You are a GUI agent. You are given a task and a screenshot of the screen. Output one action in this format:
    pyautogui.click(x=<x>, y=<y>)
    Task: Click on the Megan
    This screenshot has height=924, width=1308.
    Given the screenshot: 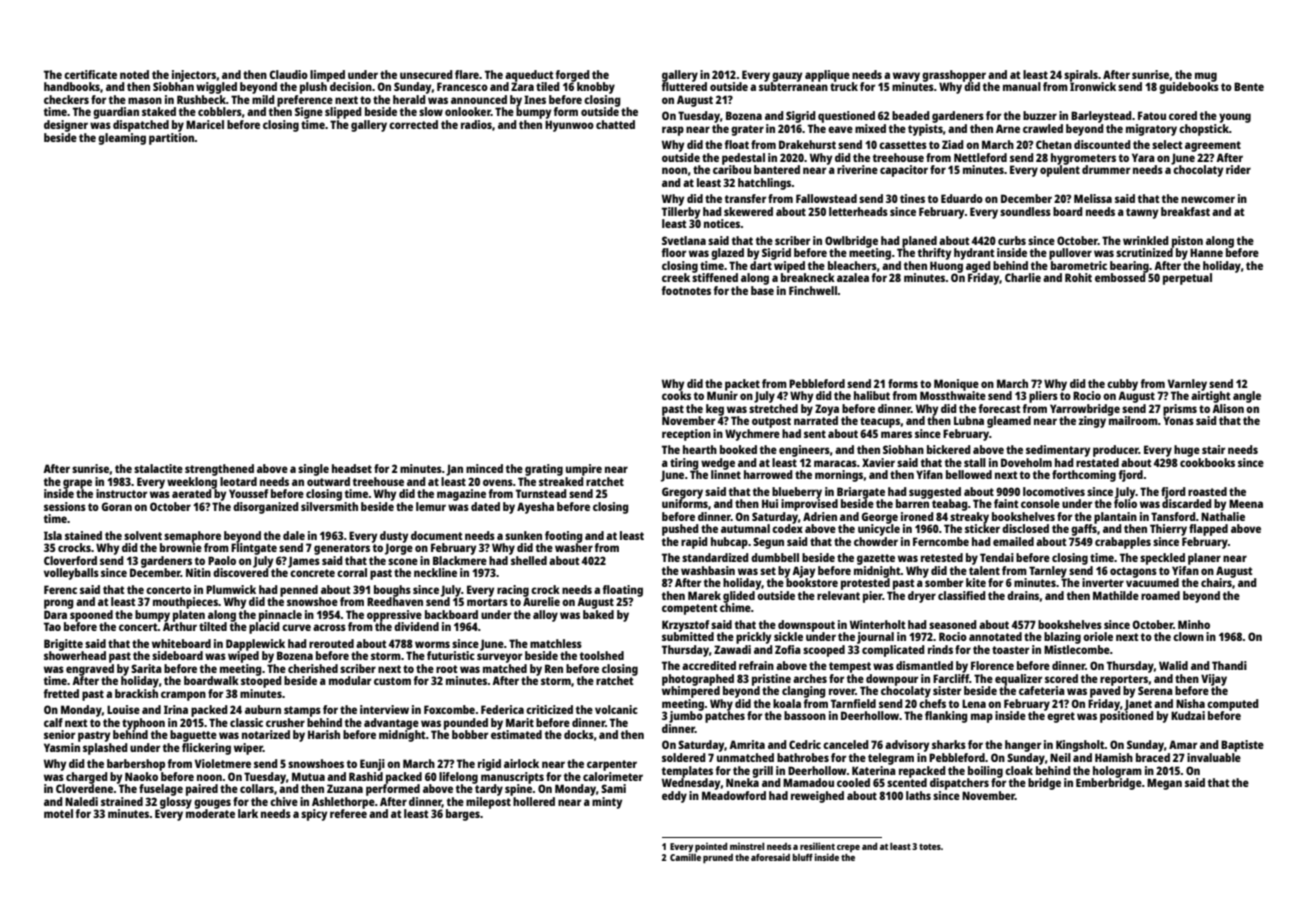 What is the action you would take?
    pyautogui.click(x=1164, y=784)
